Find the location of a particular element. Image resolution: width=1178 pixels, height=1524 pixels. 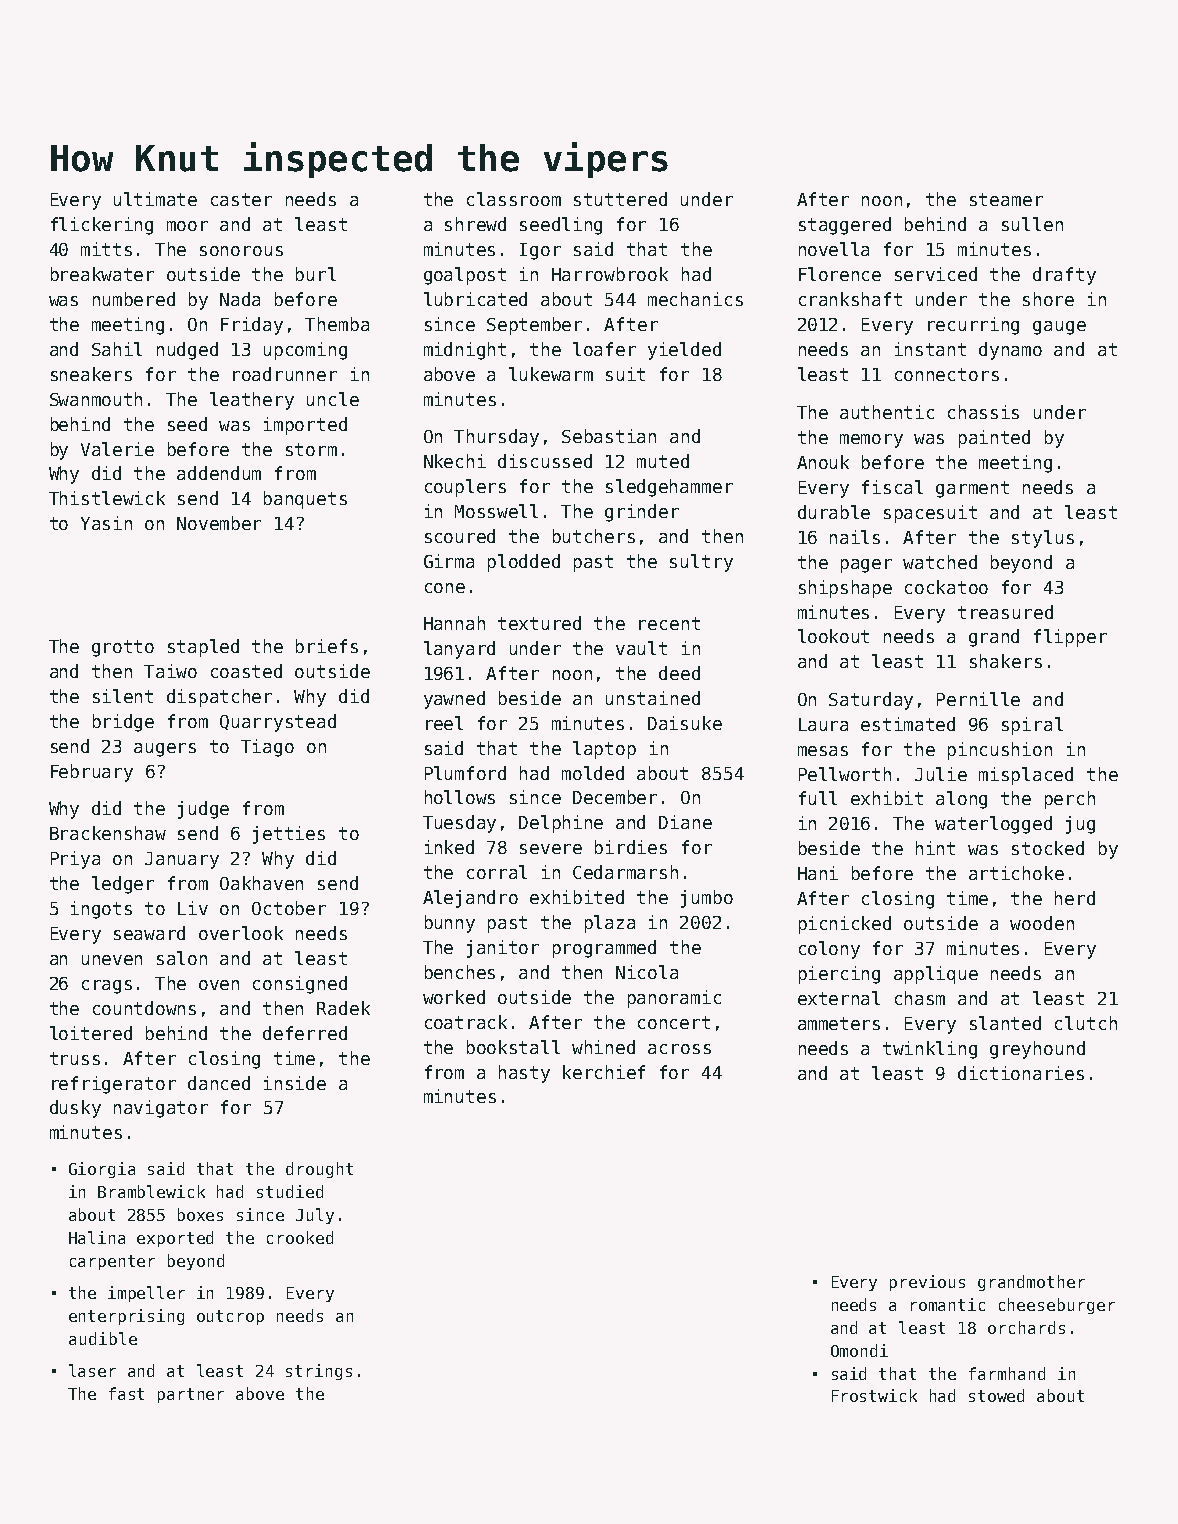

muted is located at coordinates (663, 461).
